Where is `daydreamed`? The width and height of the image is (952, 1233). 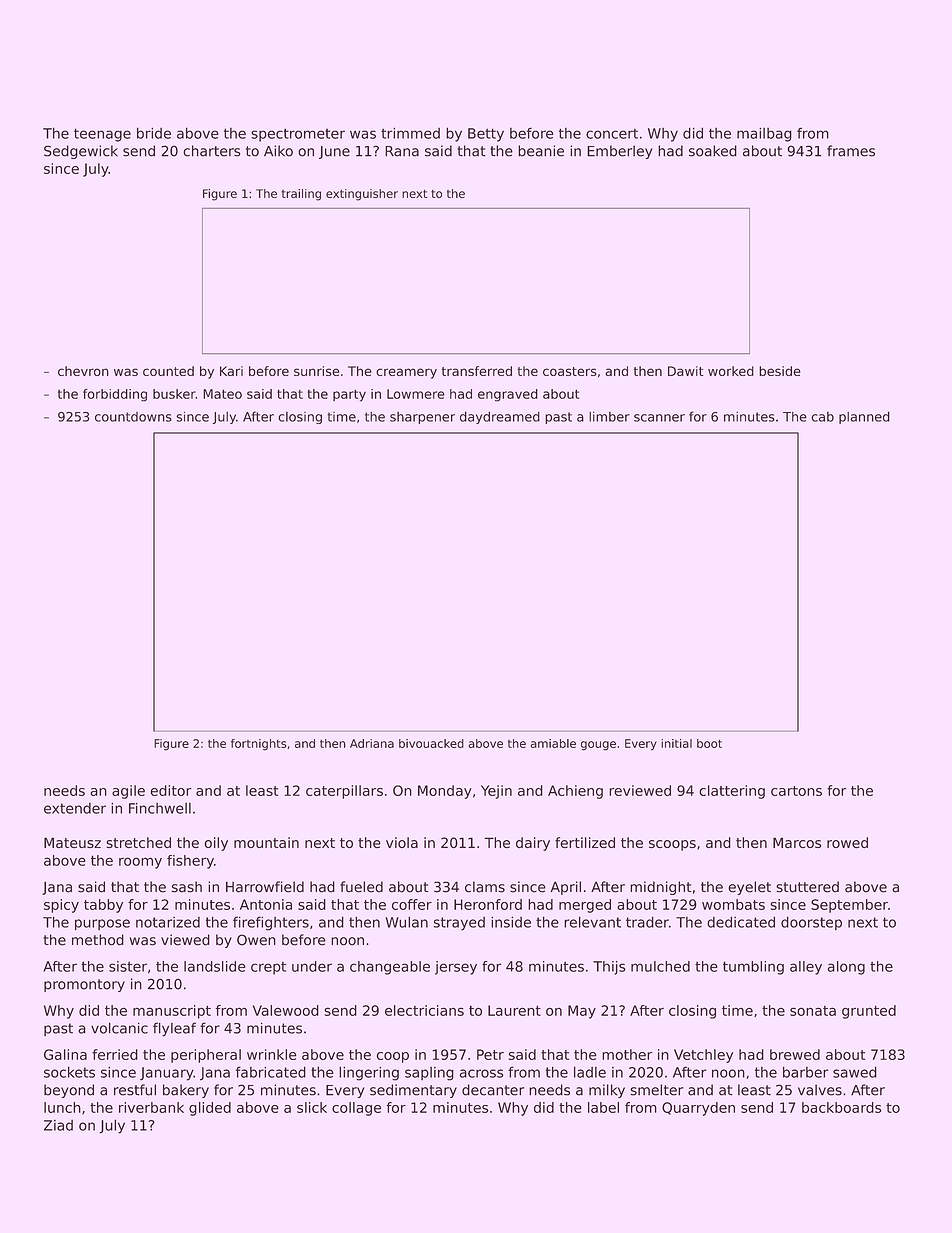
daydreamed is located at coordinates (500, 417).
